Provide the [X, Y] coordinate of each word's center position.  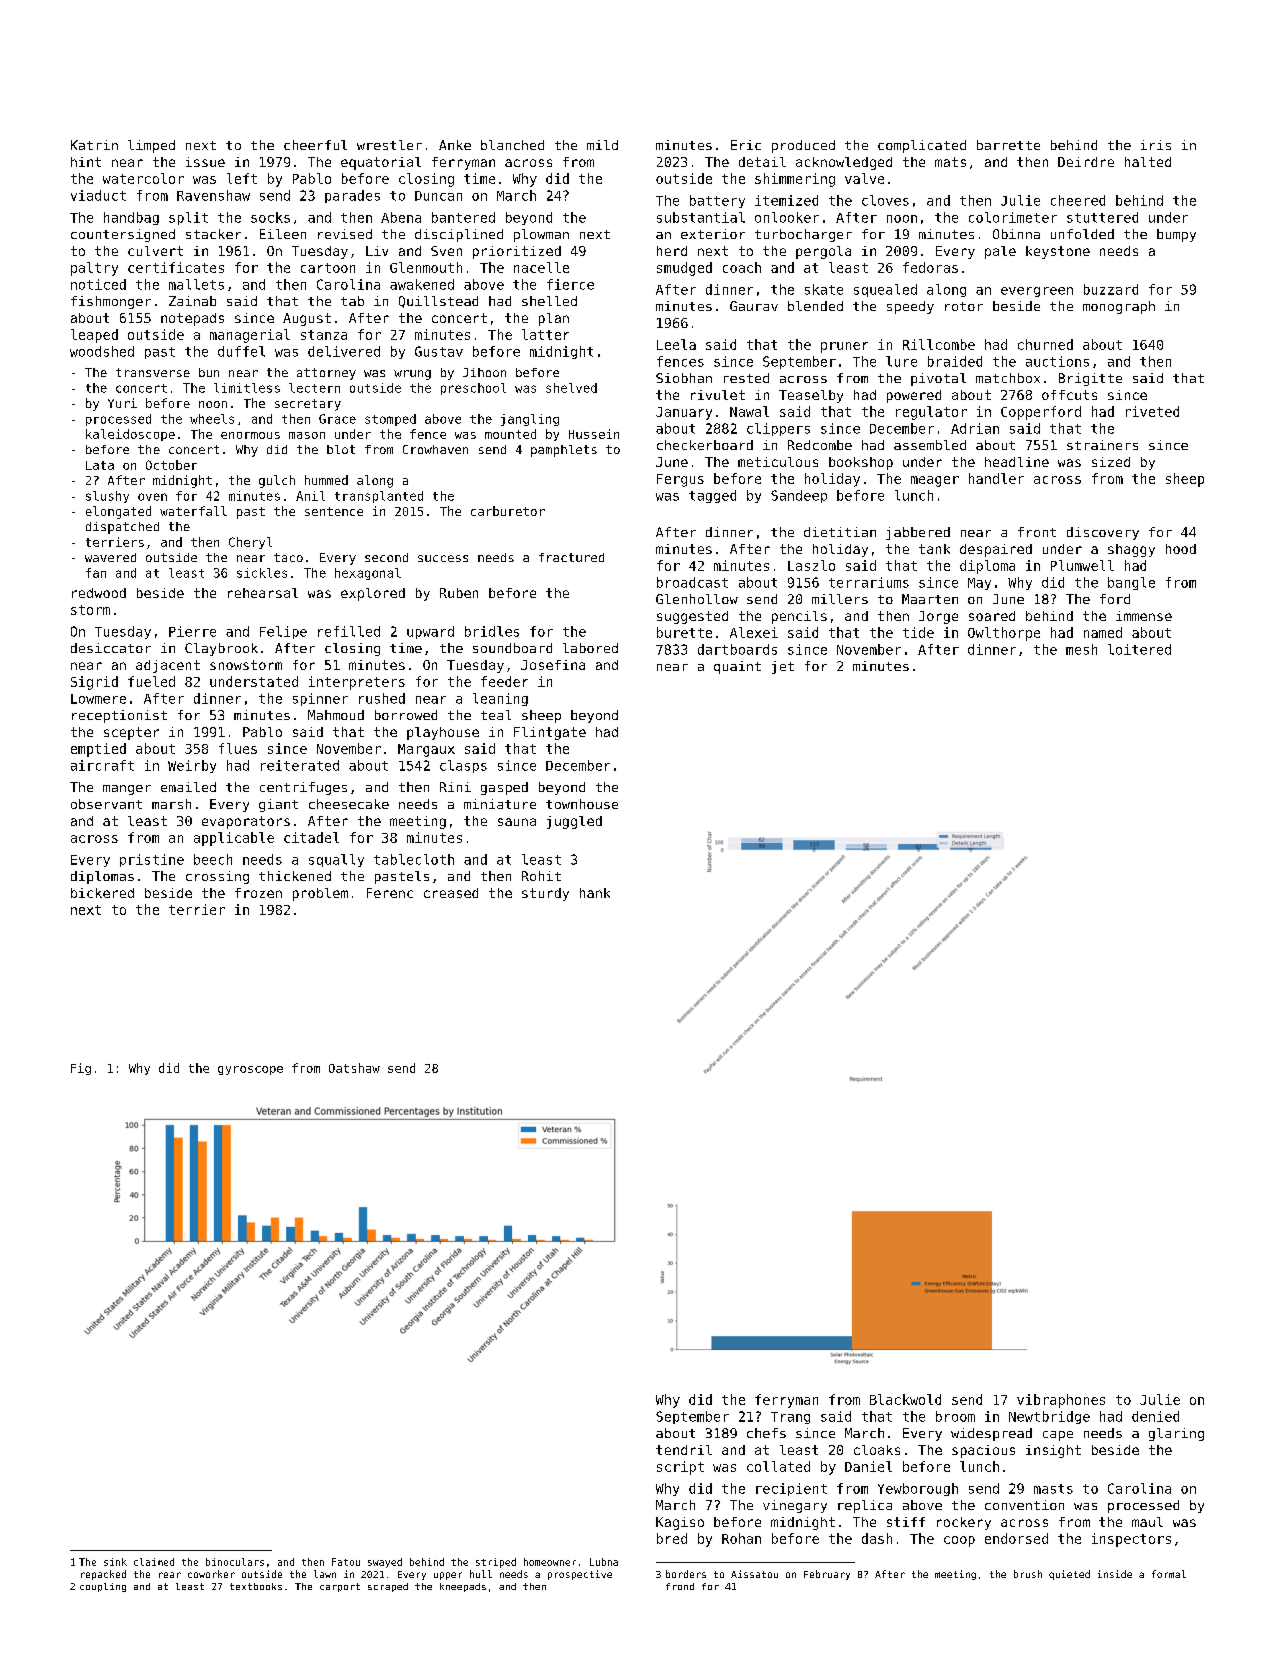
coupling [103, 1587]
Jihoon [484, 372]
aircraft [102, 765]
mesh [1081, 649]
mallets [196, 284]
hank [595, 893]
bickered [102, 893]
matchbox [1008, 378]
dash [877, 1538]
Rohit [541, 876]
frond [680, 1586]
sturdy [545, 894]
